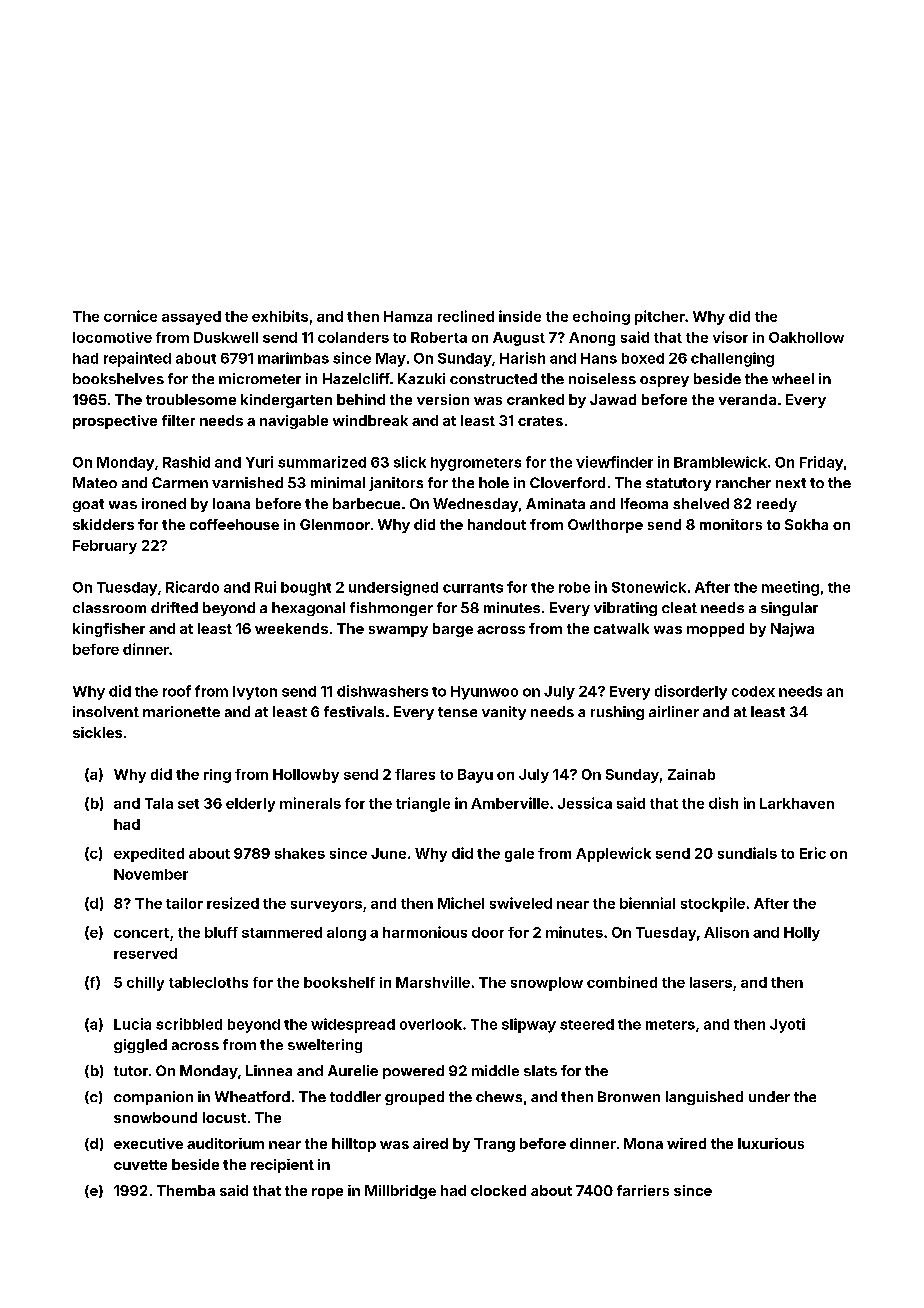  I want to click on clocked, so click(498, 1190).
